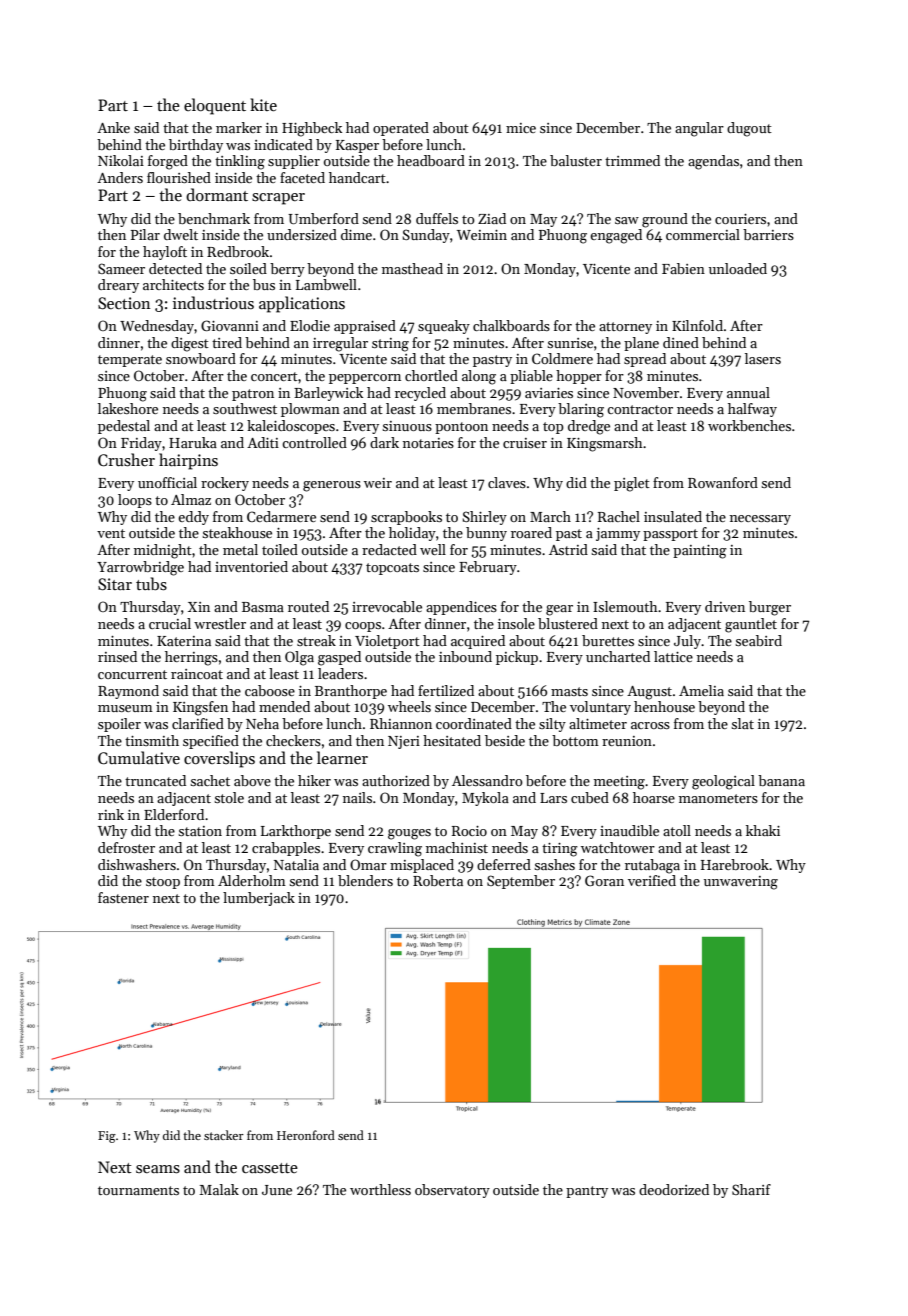 The width and height of the screenshot is (908, 1316). What do you see at coordinates (409, 834) in the screenshot?
I see `gouges` at bounding box center [409, 834].
